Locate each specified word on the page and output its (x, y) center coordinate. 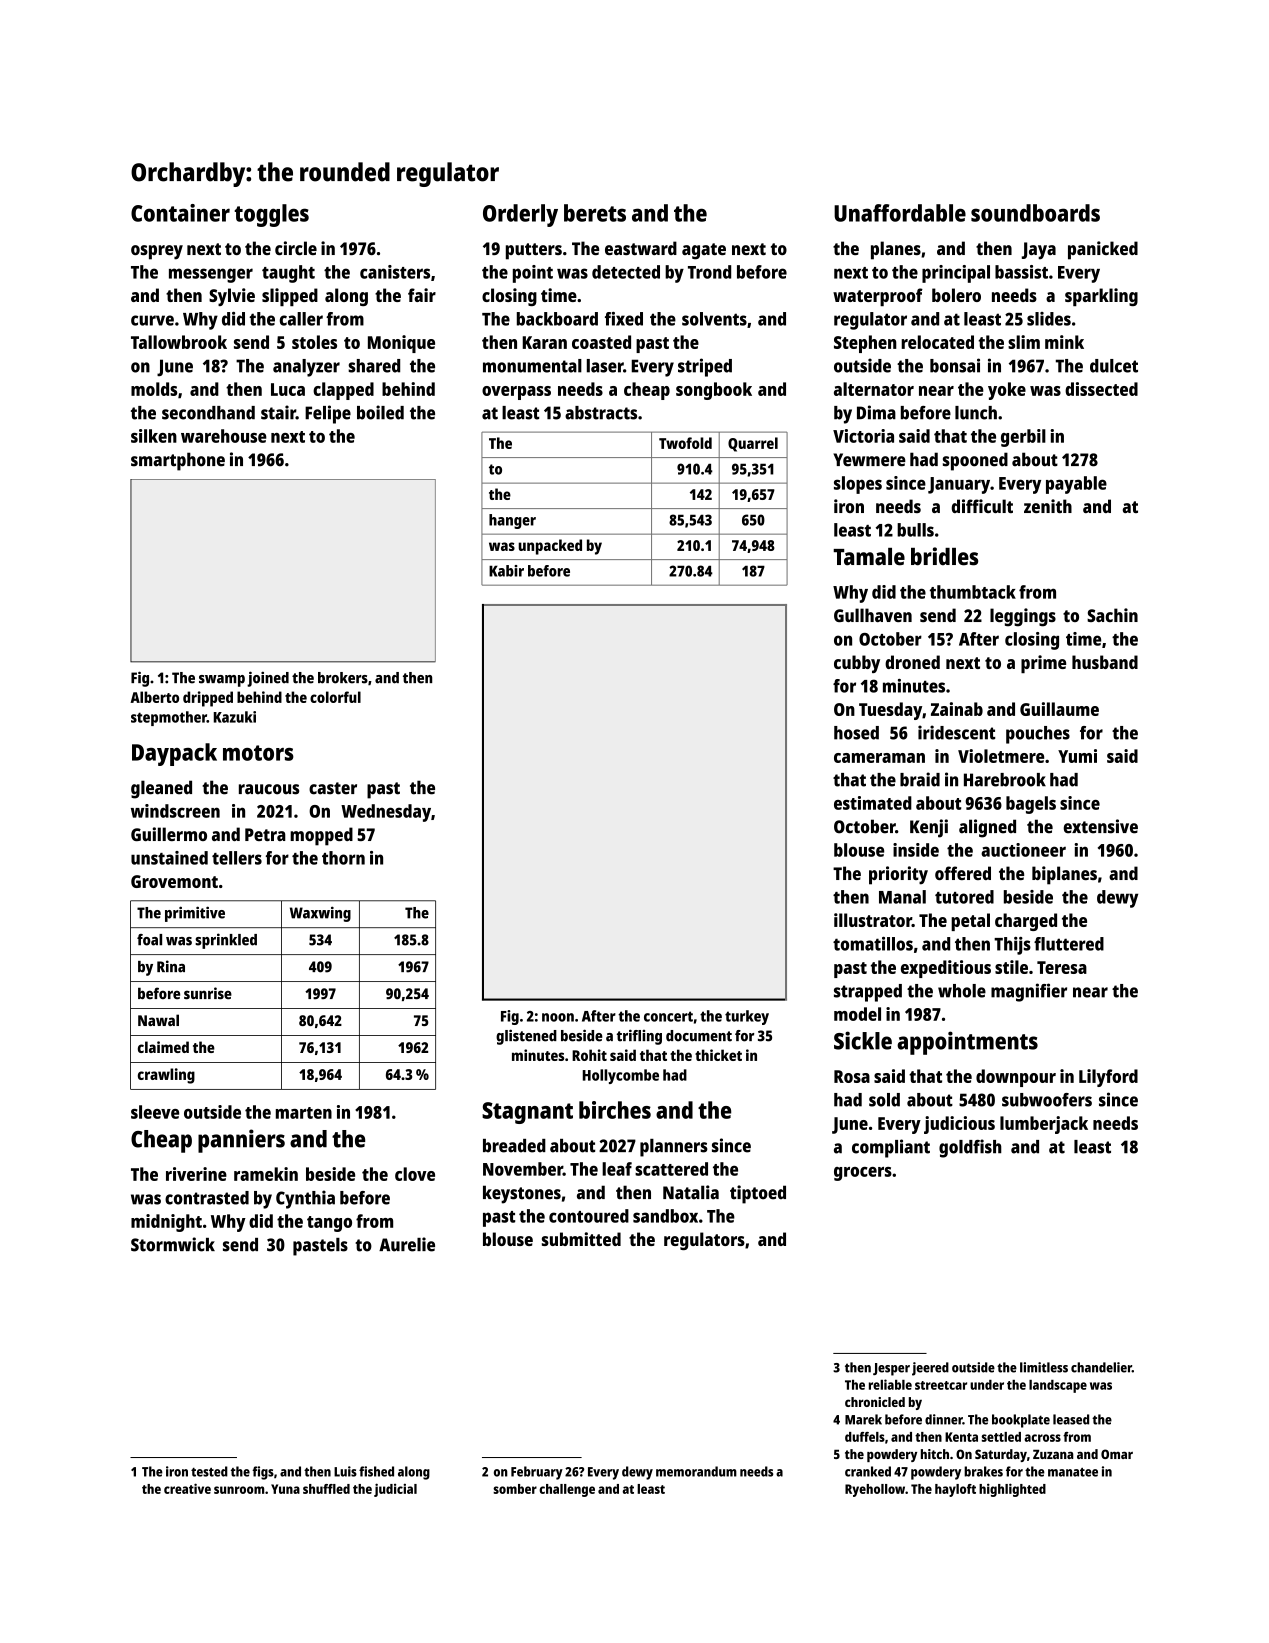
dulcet (1114, 366)
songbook (714, 391)
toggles (271, 215)
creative (187, 1488)
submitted (581, 1239)
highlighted (1012, 1490)
